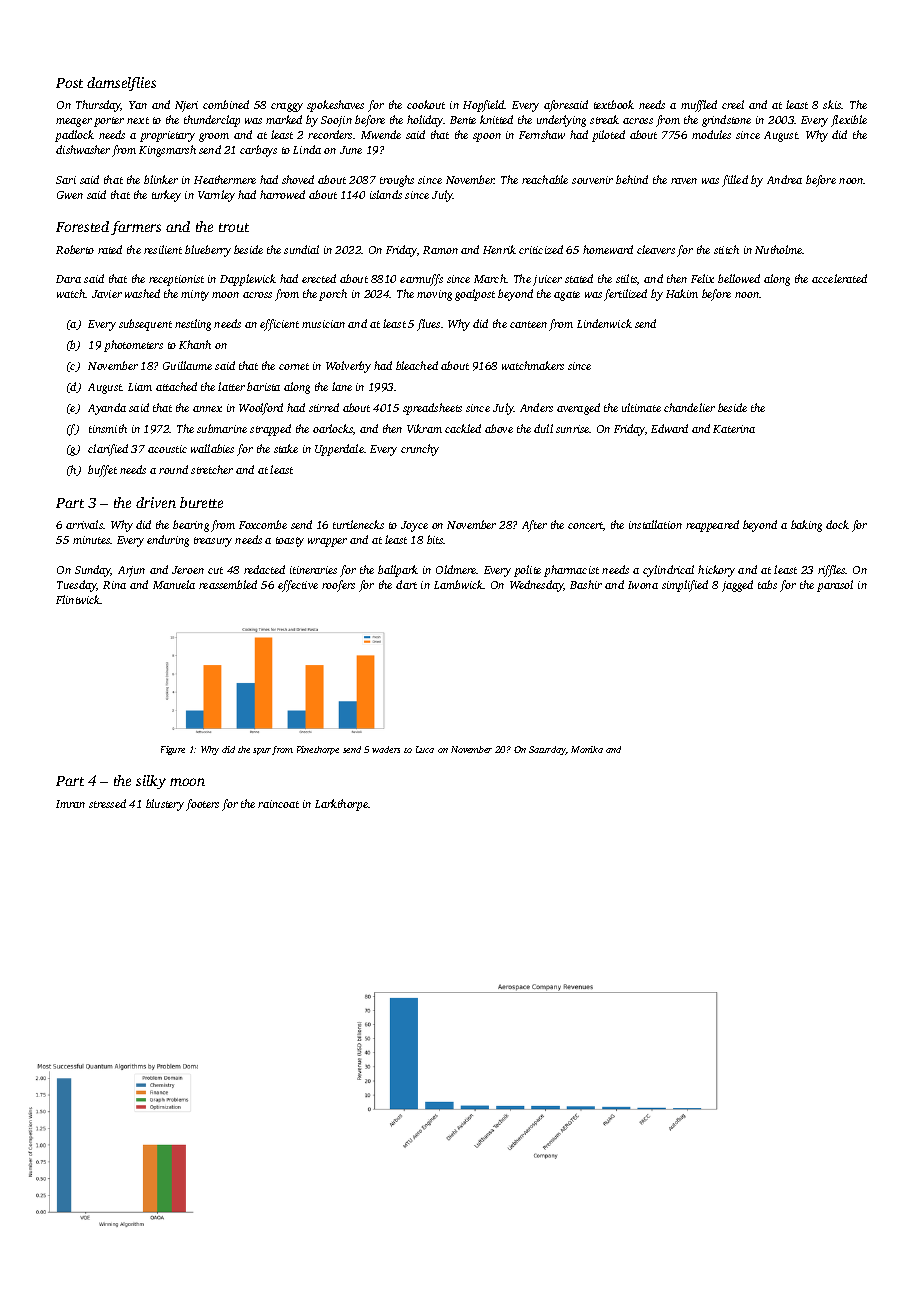 The image size is (924, 1308). Describe the element at coordinates (726, 249) in the document. I see `stitch` at that location.
